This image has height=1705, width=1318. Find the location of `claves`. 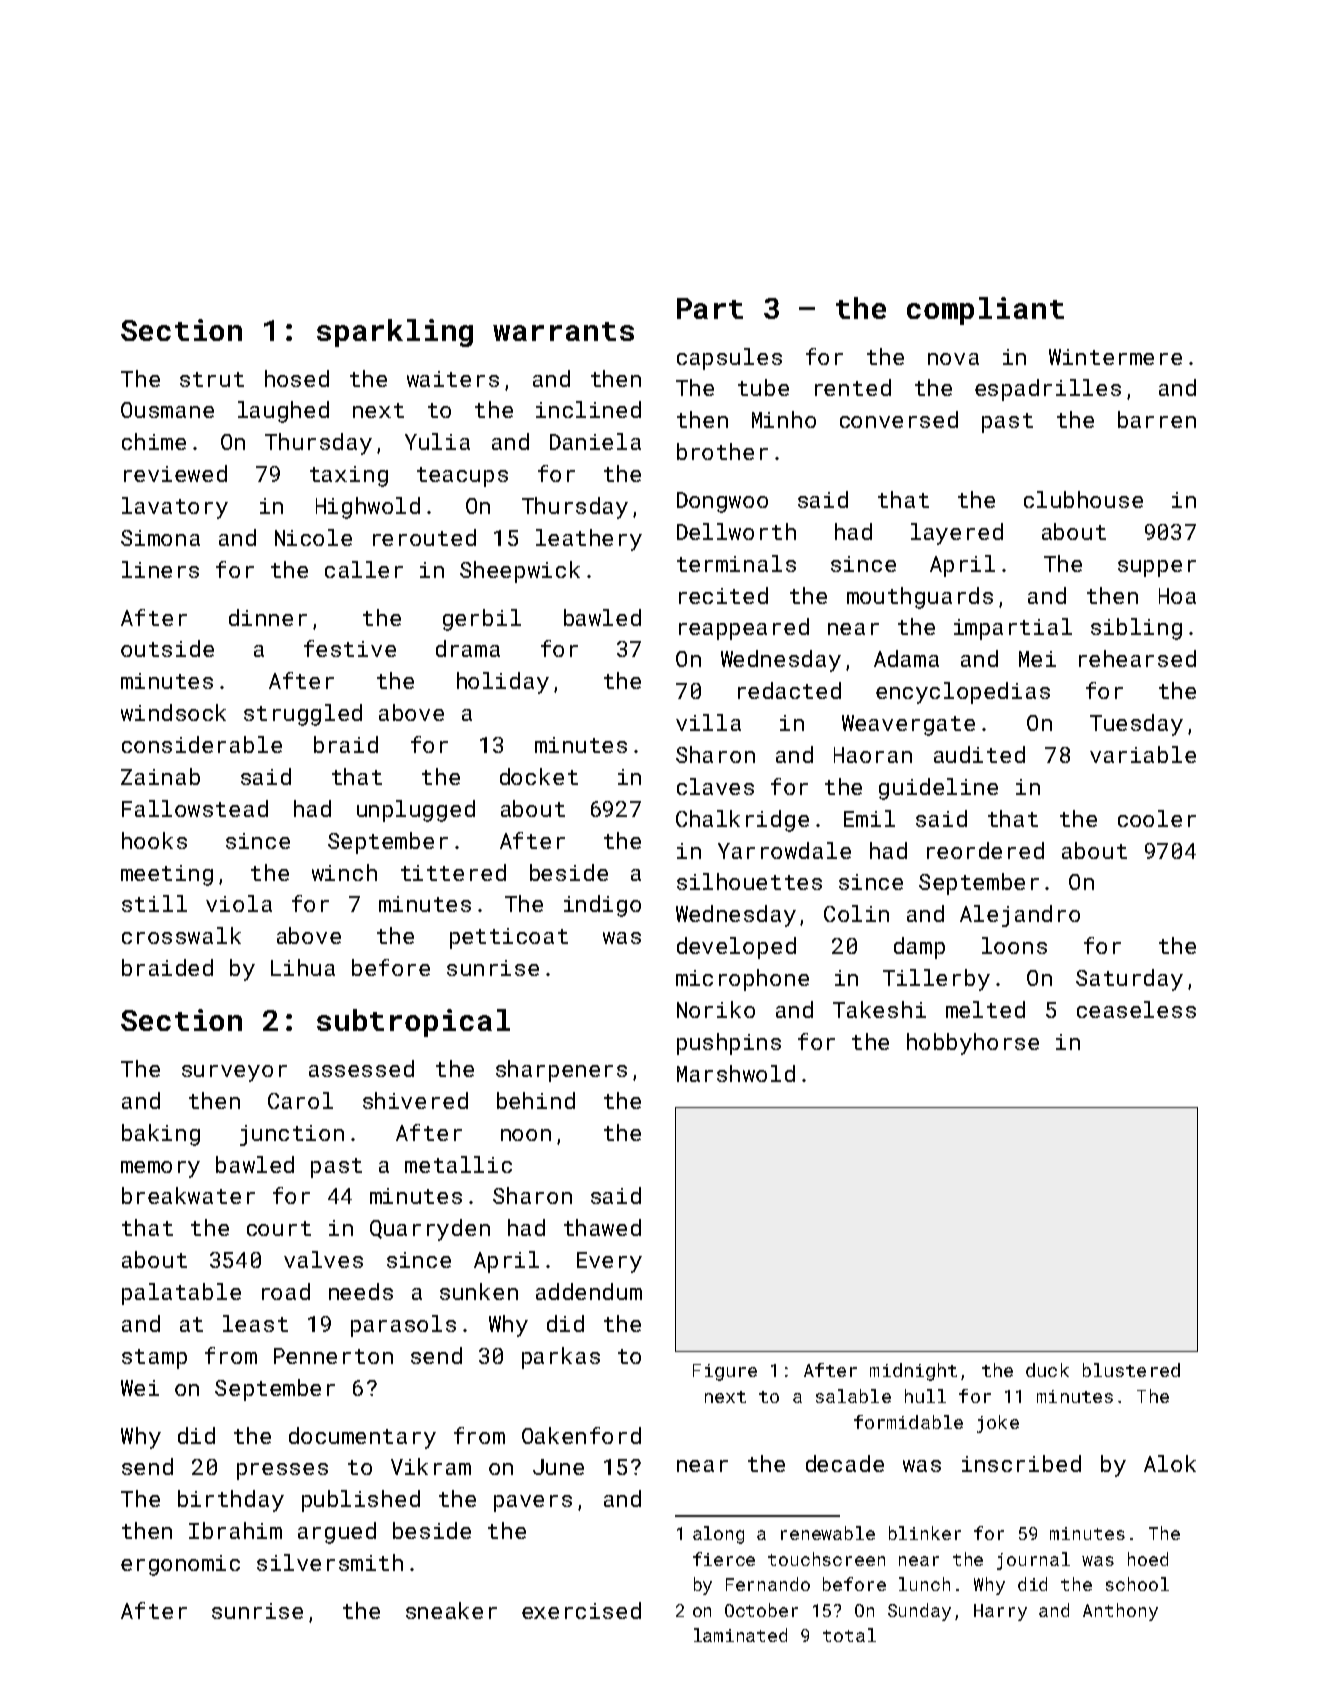

claves is located at coordinates (715, 786).
